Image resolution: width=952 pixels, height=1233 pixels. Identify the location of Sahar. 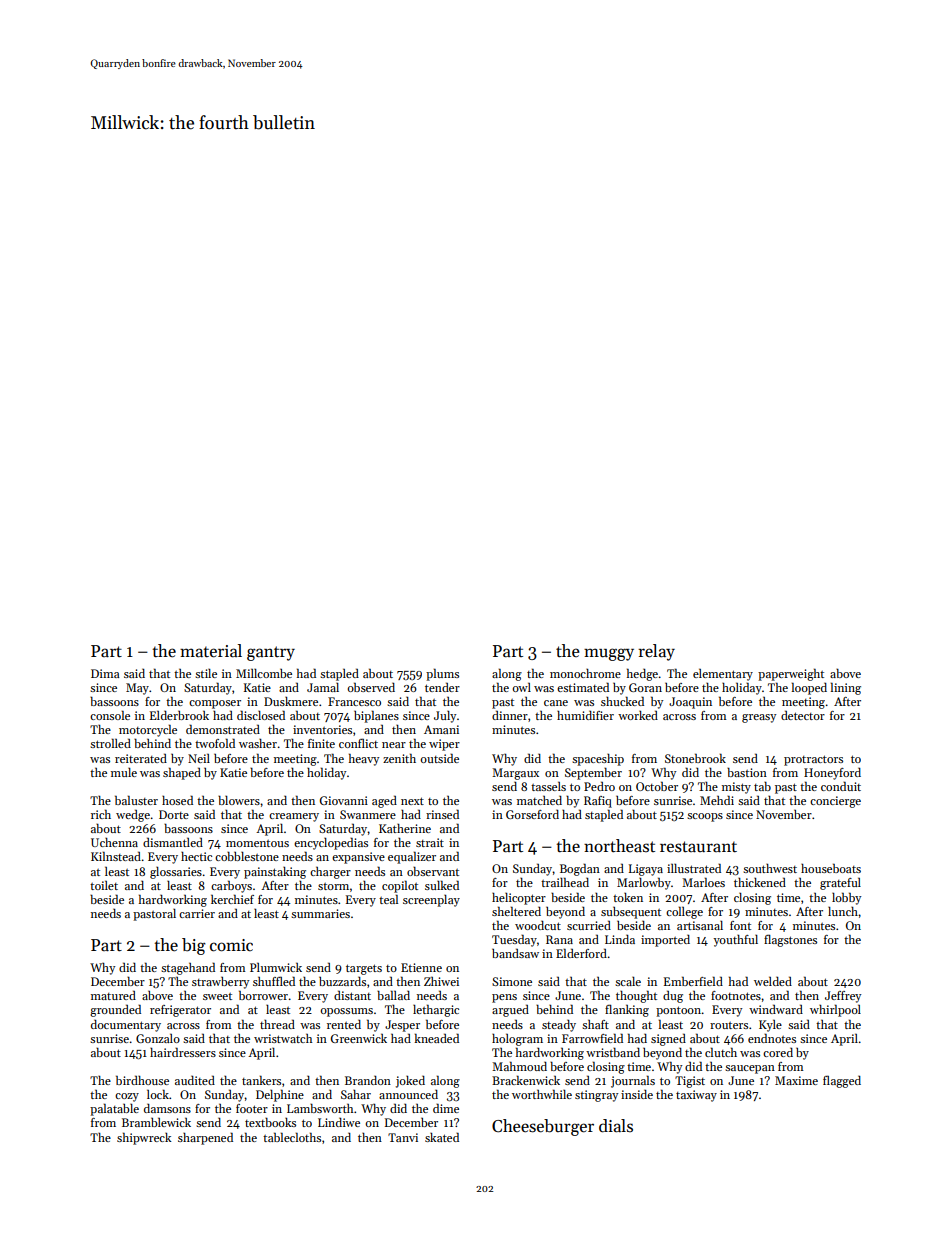
(356, 1094).
